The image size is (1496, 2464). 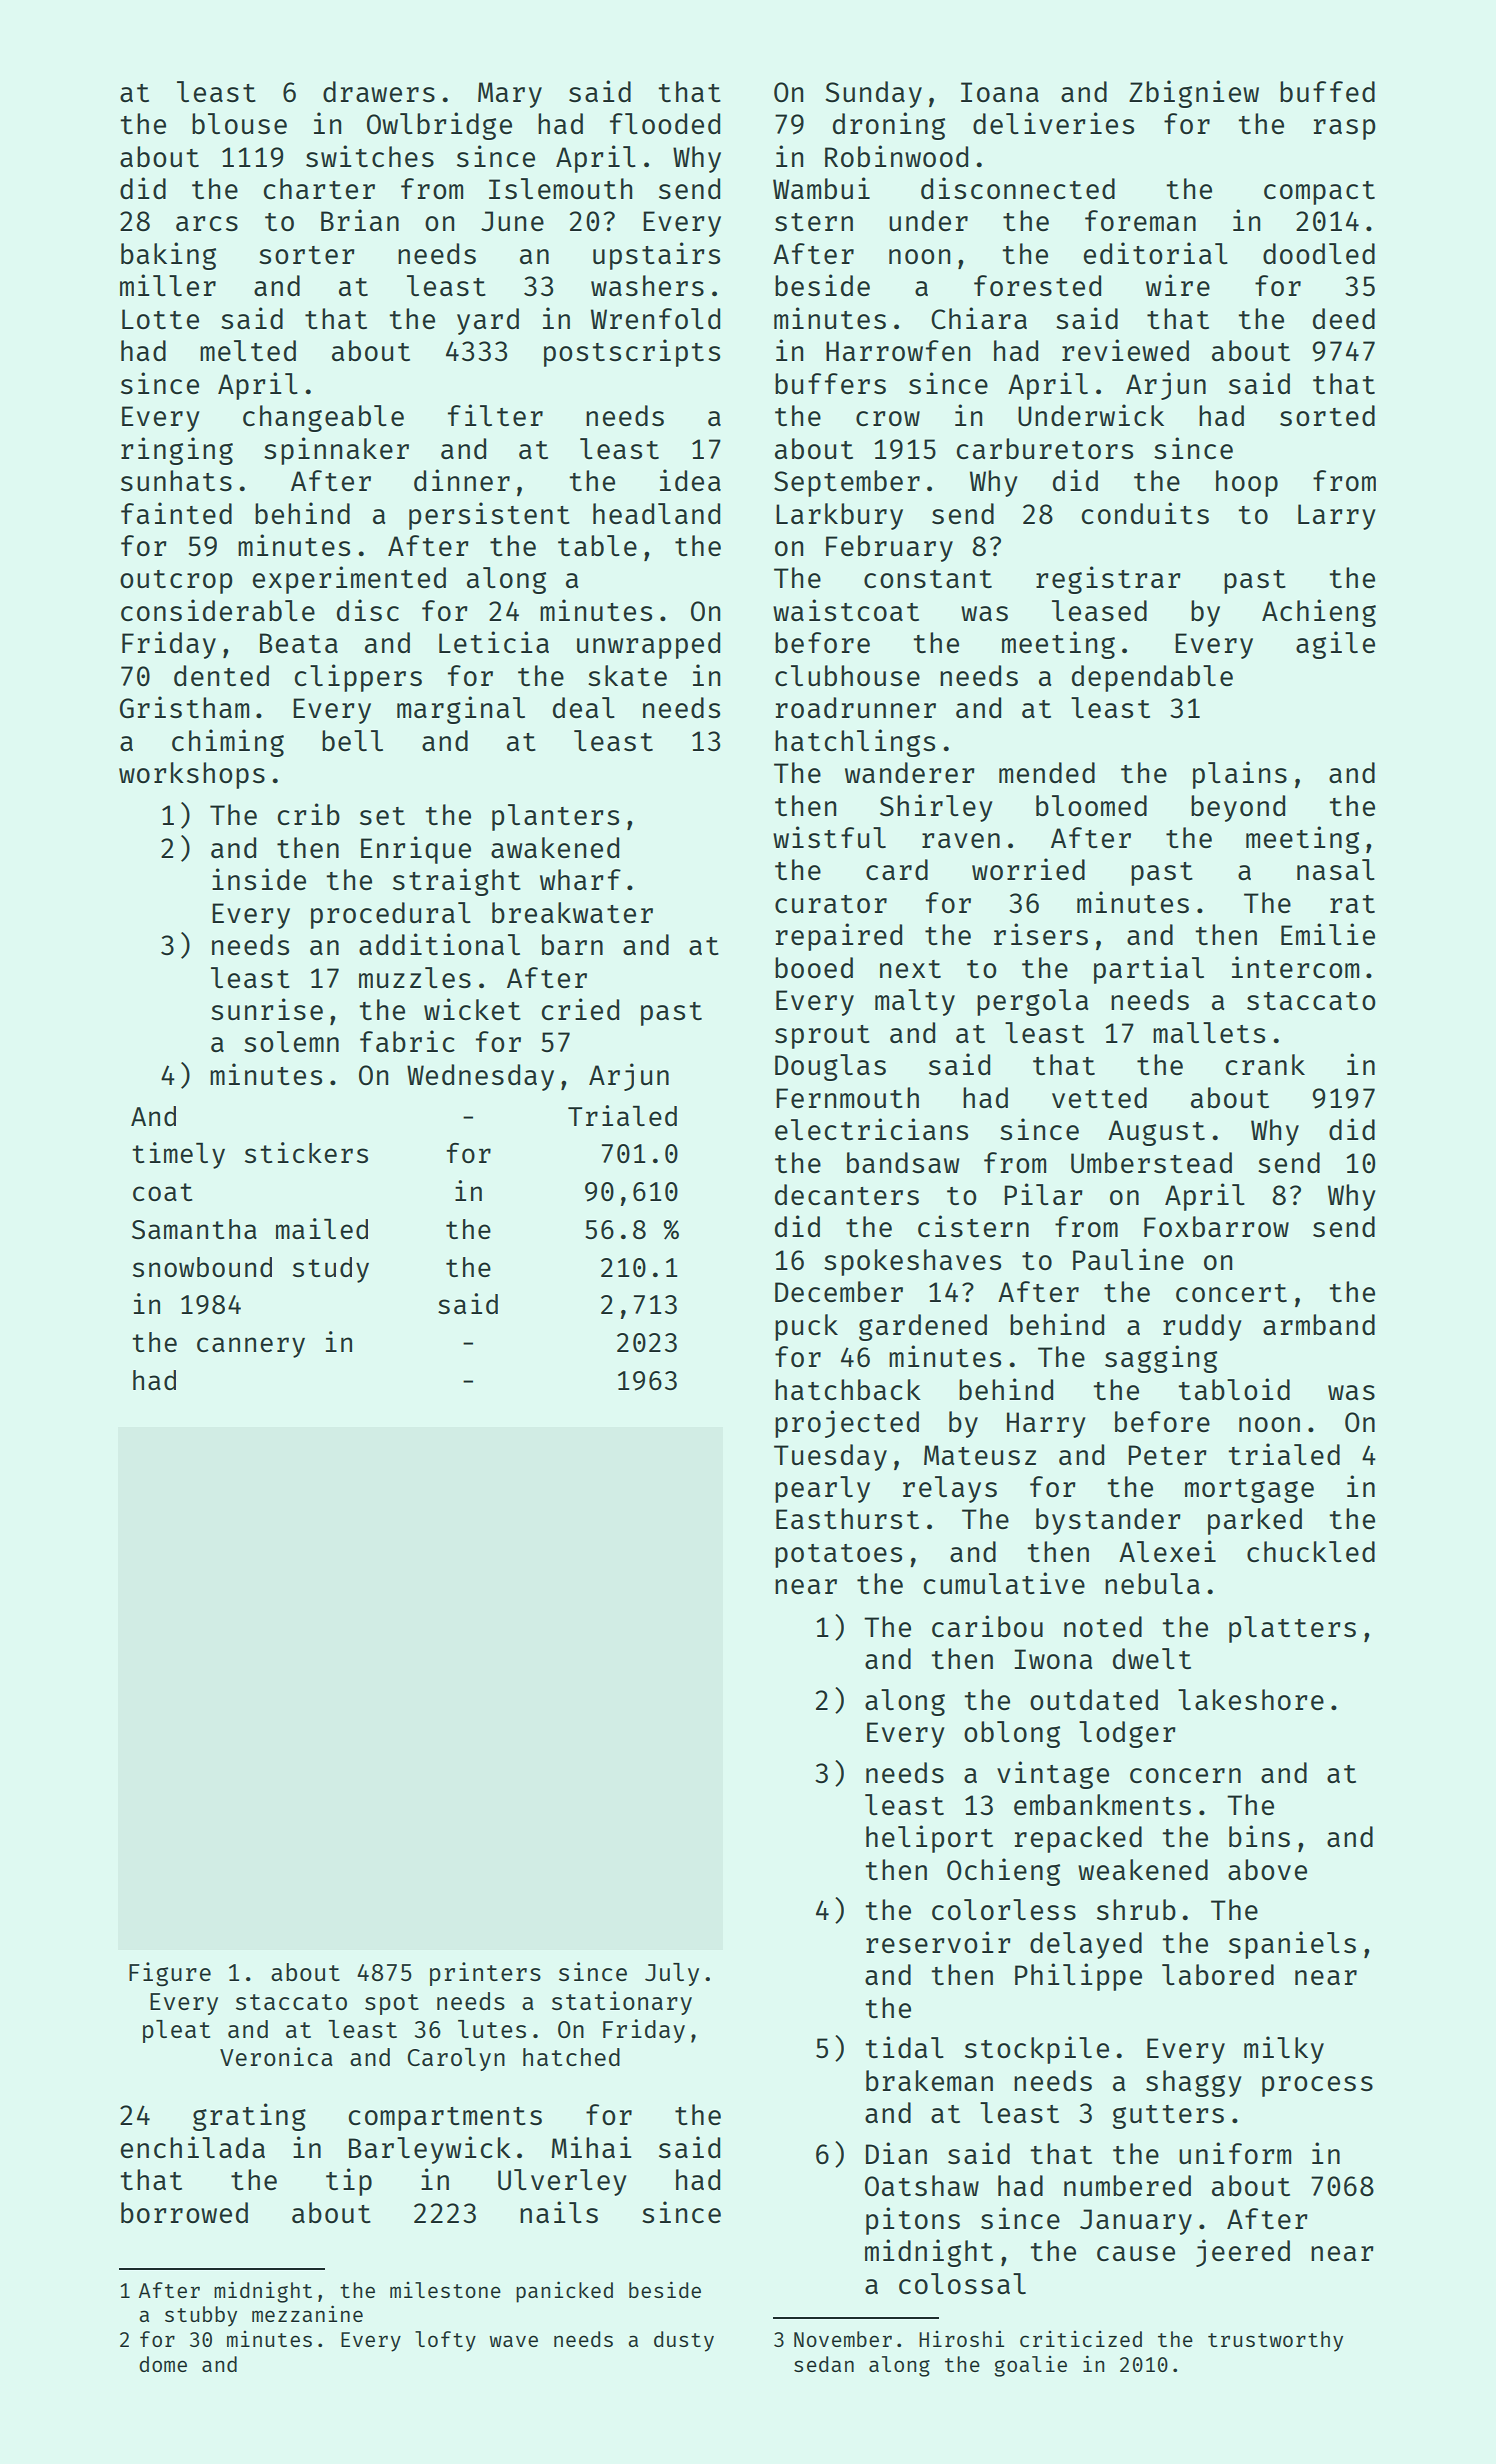 I want to click on heliport, so click(x=929, y=1839).
